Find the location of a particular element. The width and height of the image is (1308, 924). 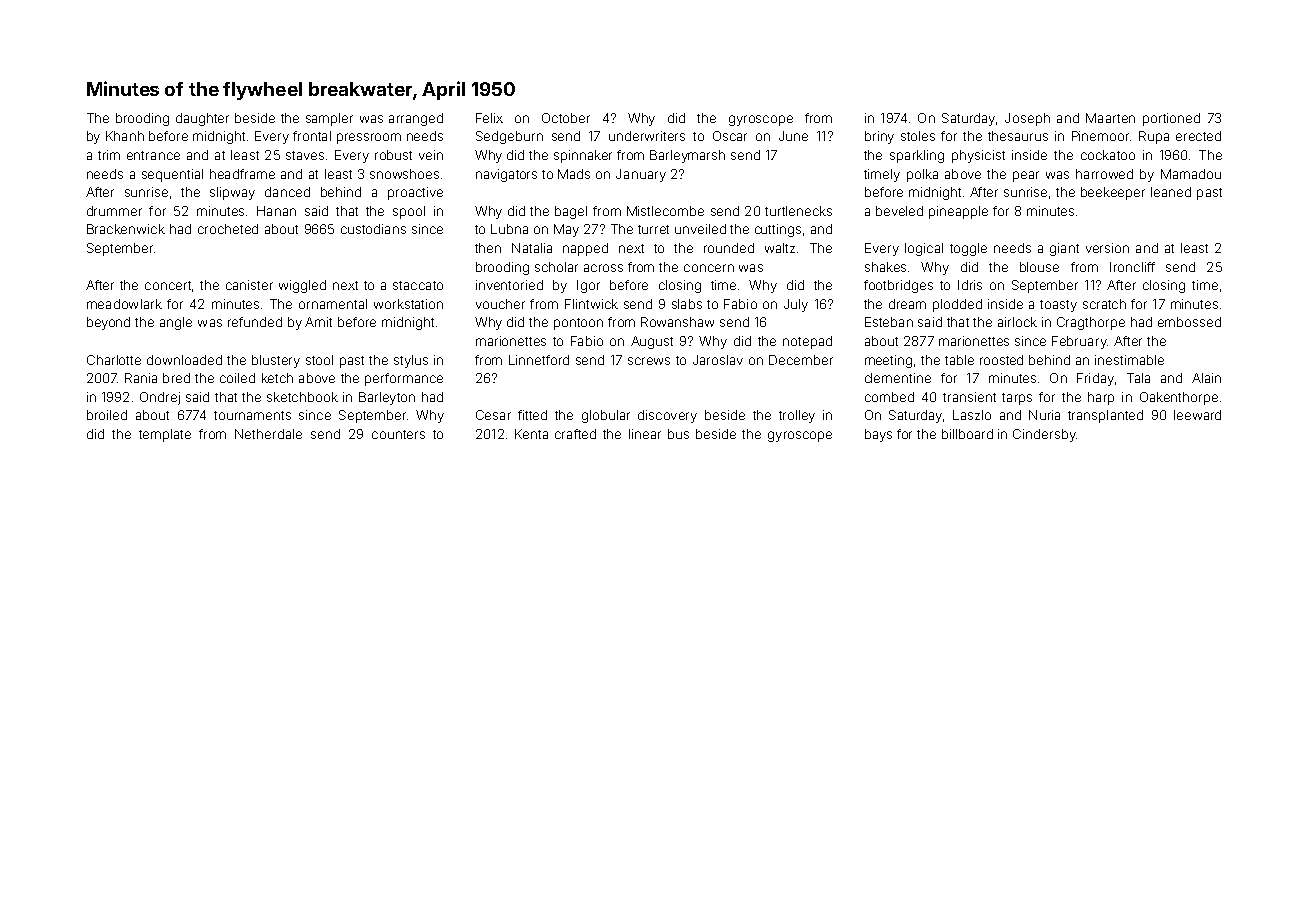

template is located at coordinates (165, 435).
